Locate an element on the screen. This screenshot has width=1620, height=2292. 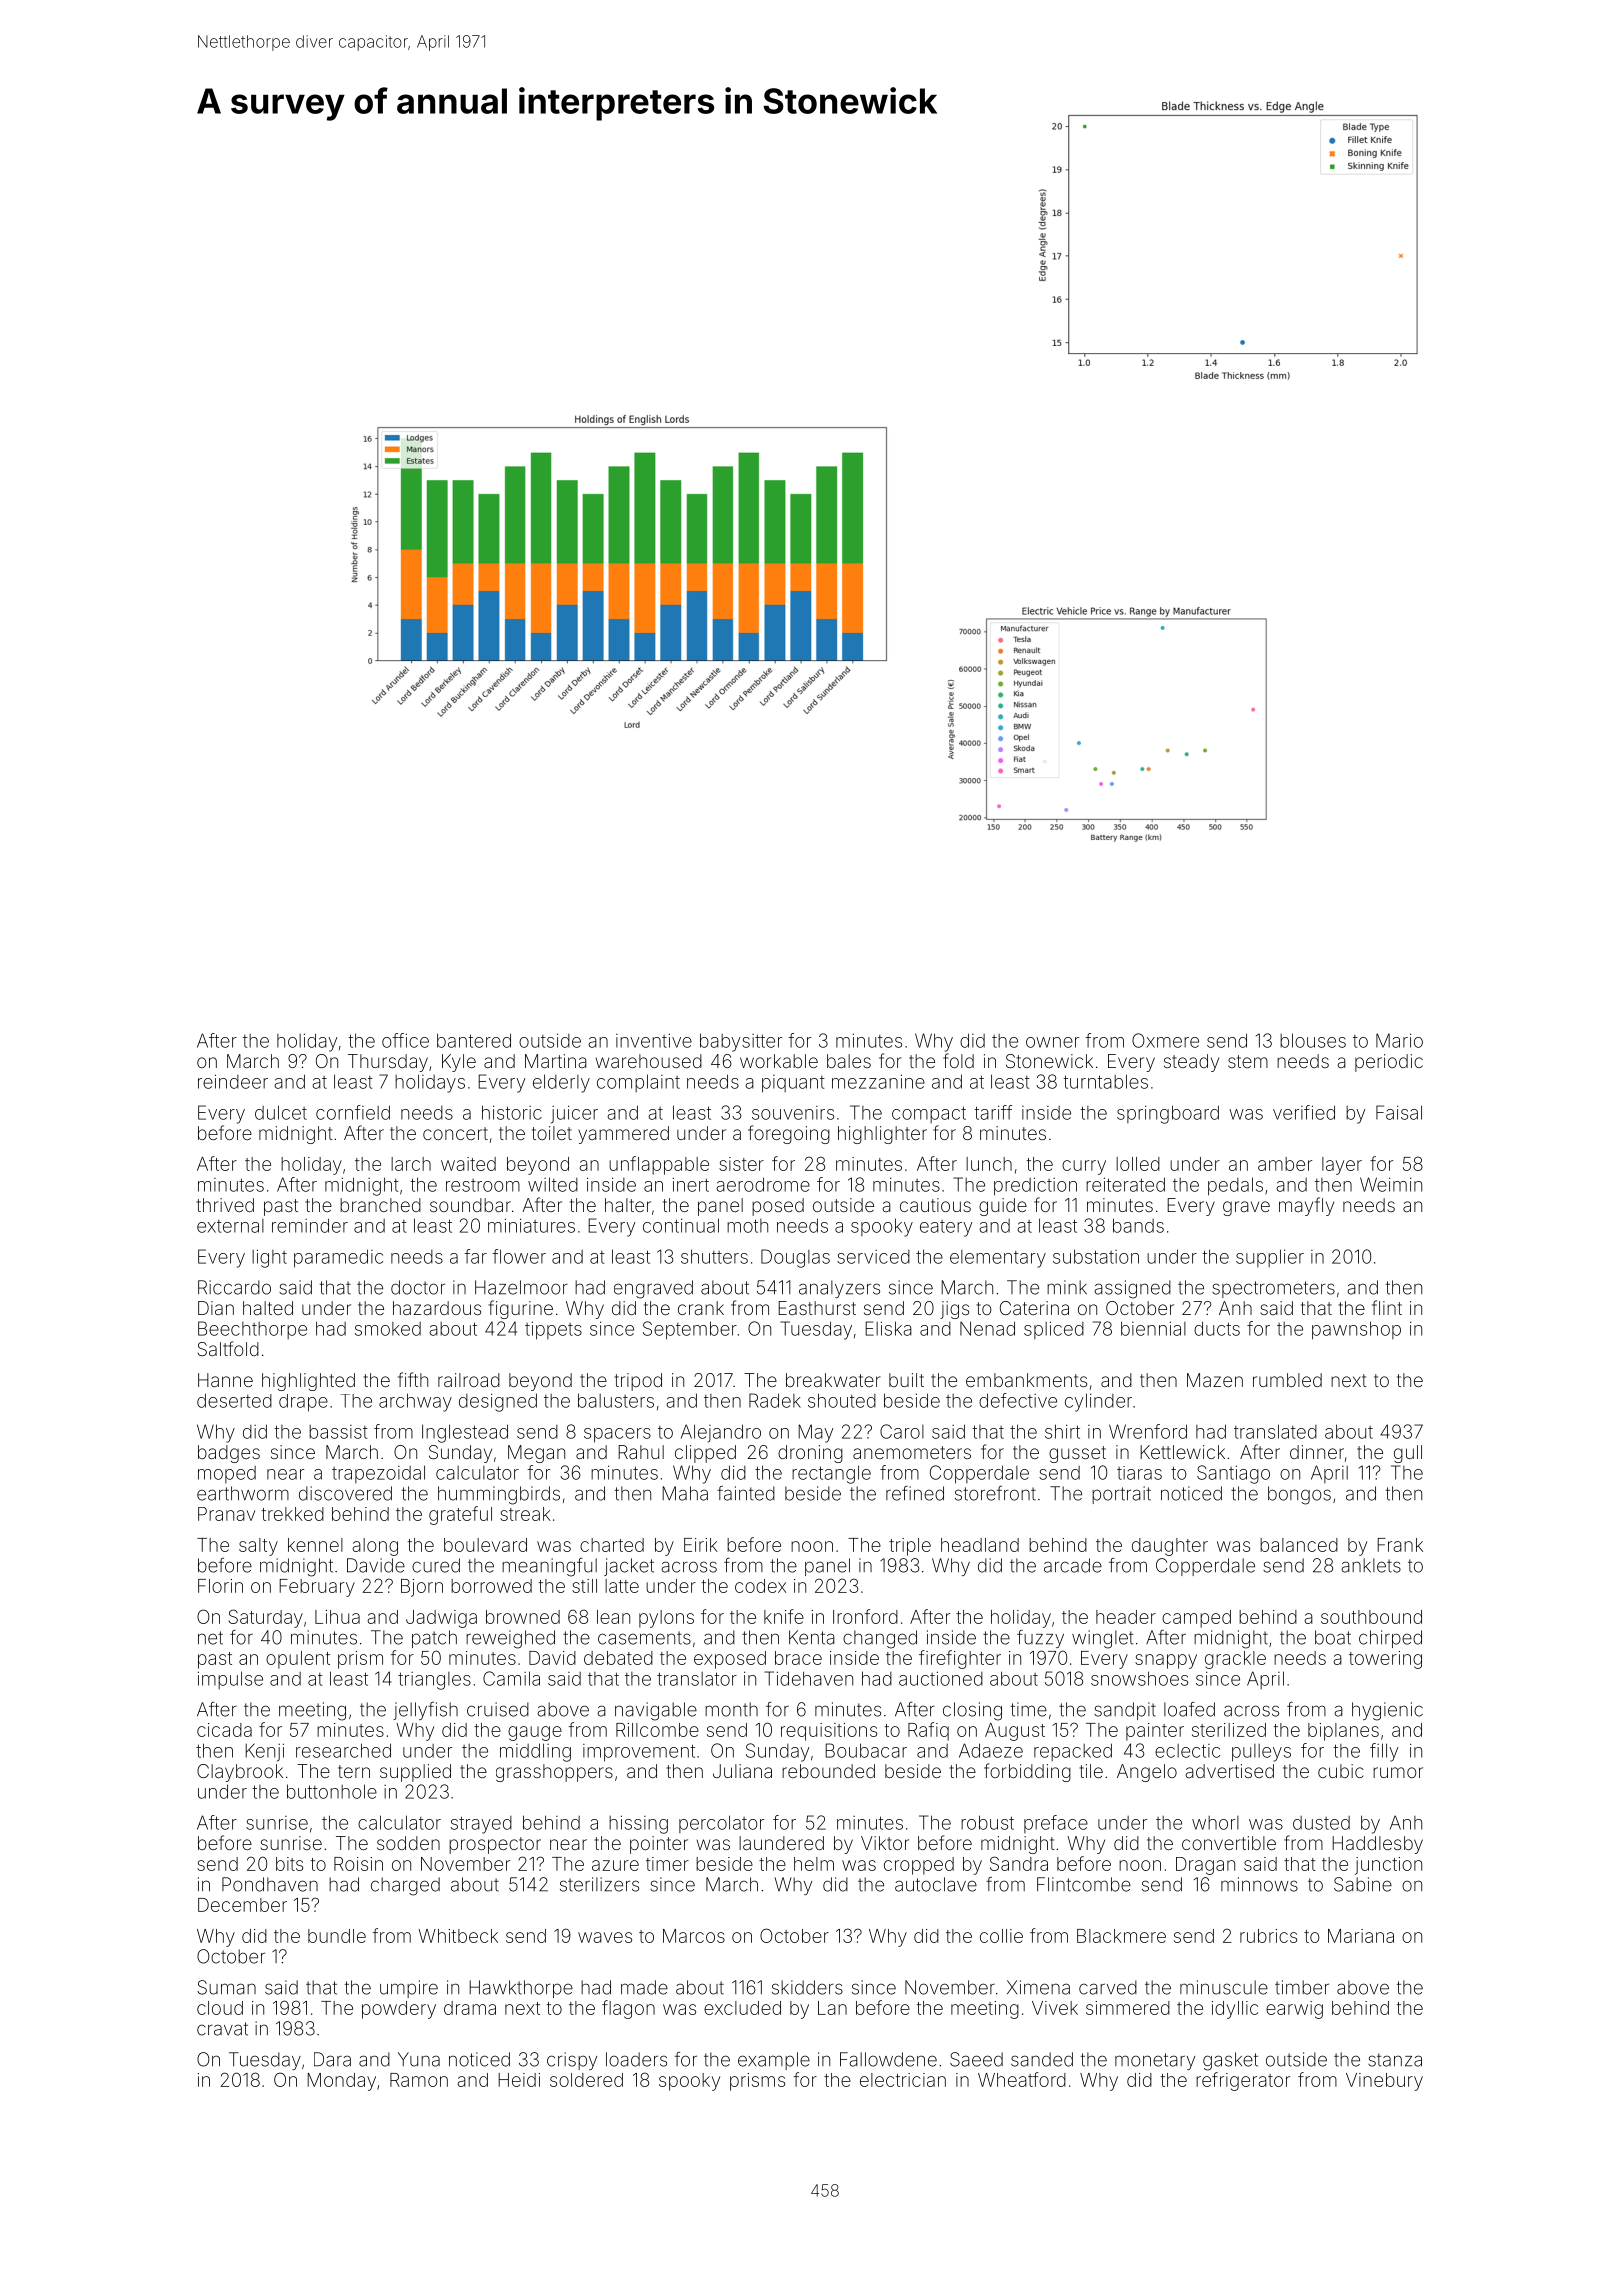
owner is located at coordinates (1052, 1042).
